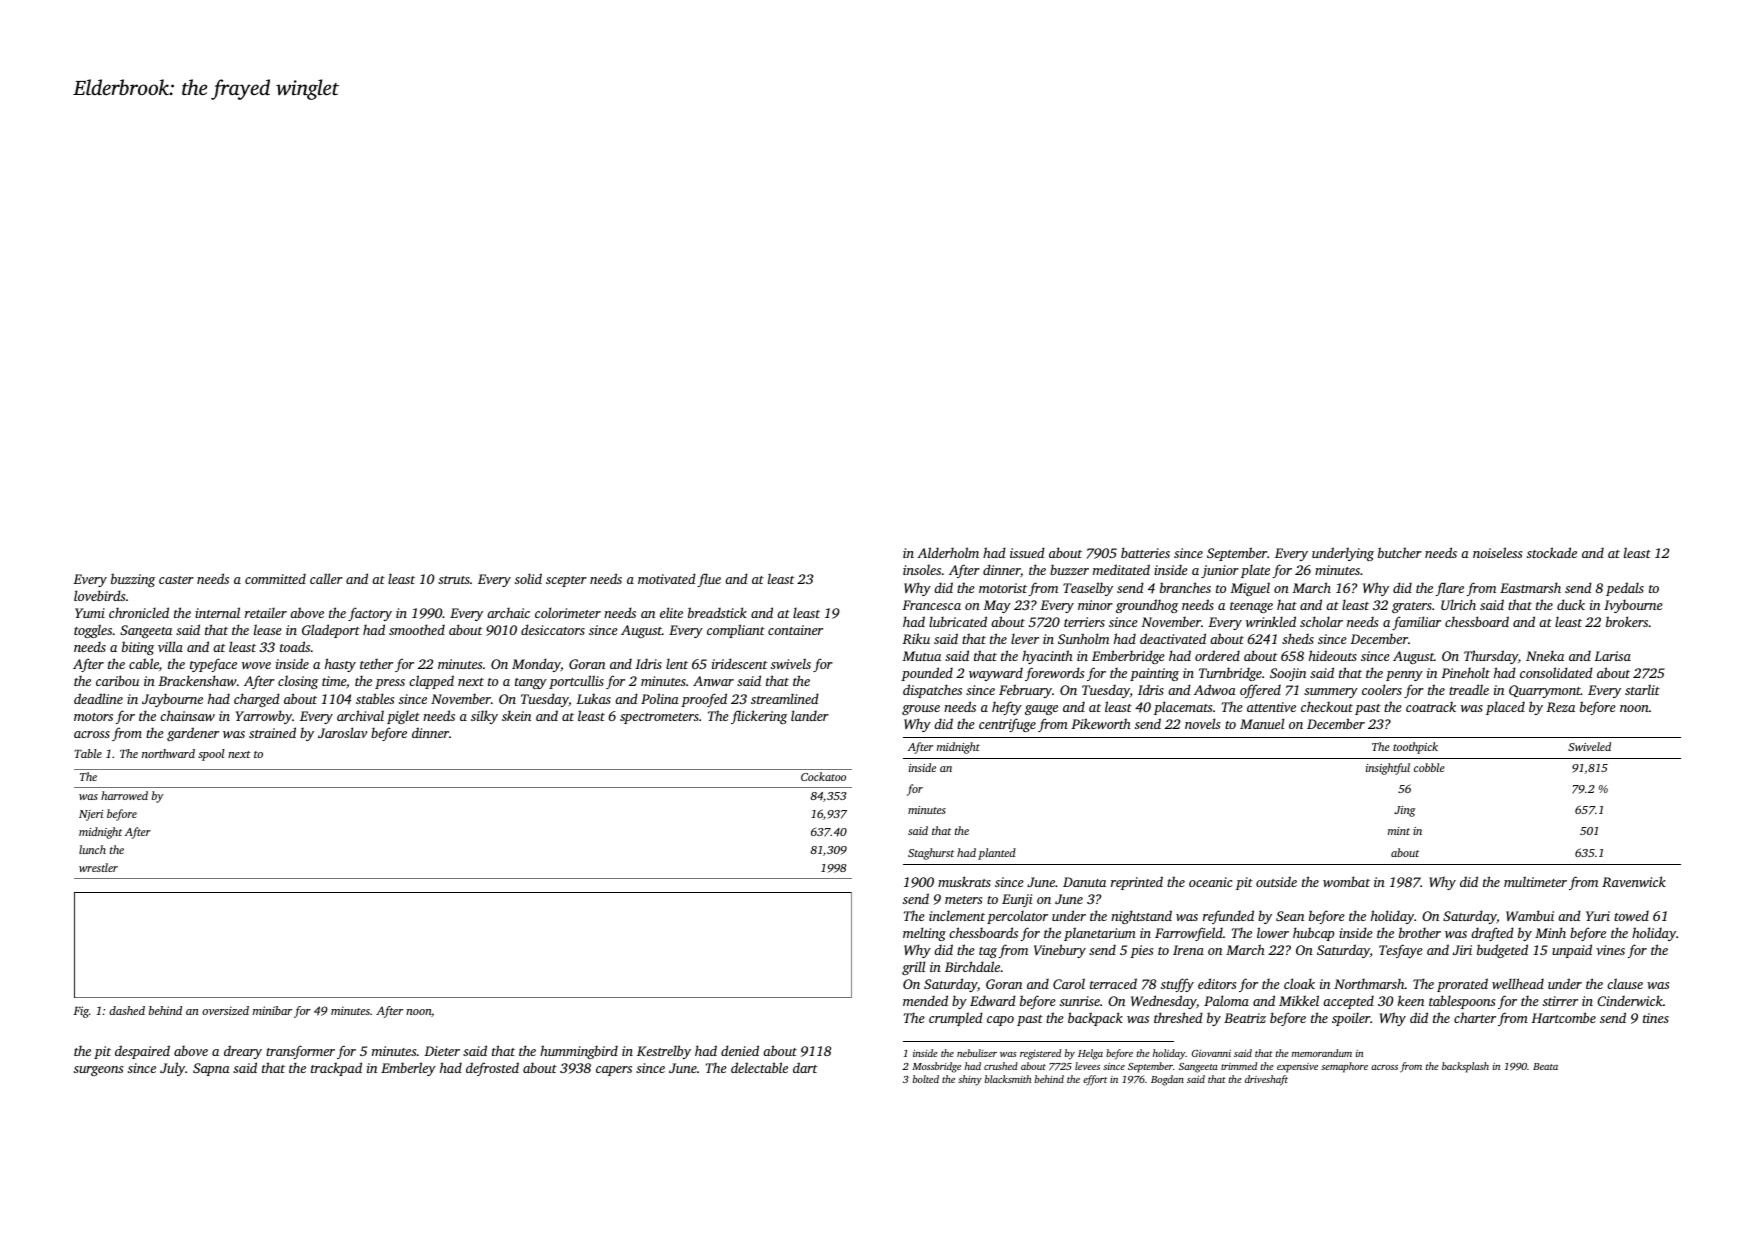 Image resolution: width=1755 pixels, height=1241 pixels. What do you see at coordinates (133, 580) in the screenshot?
I see `buzzing` at bounding box center [133, 580].
